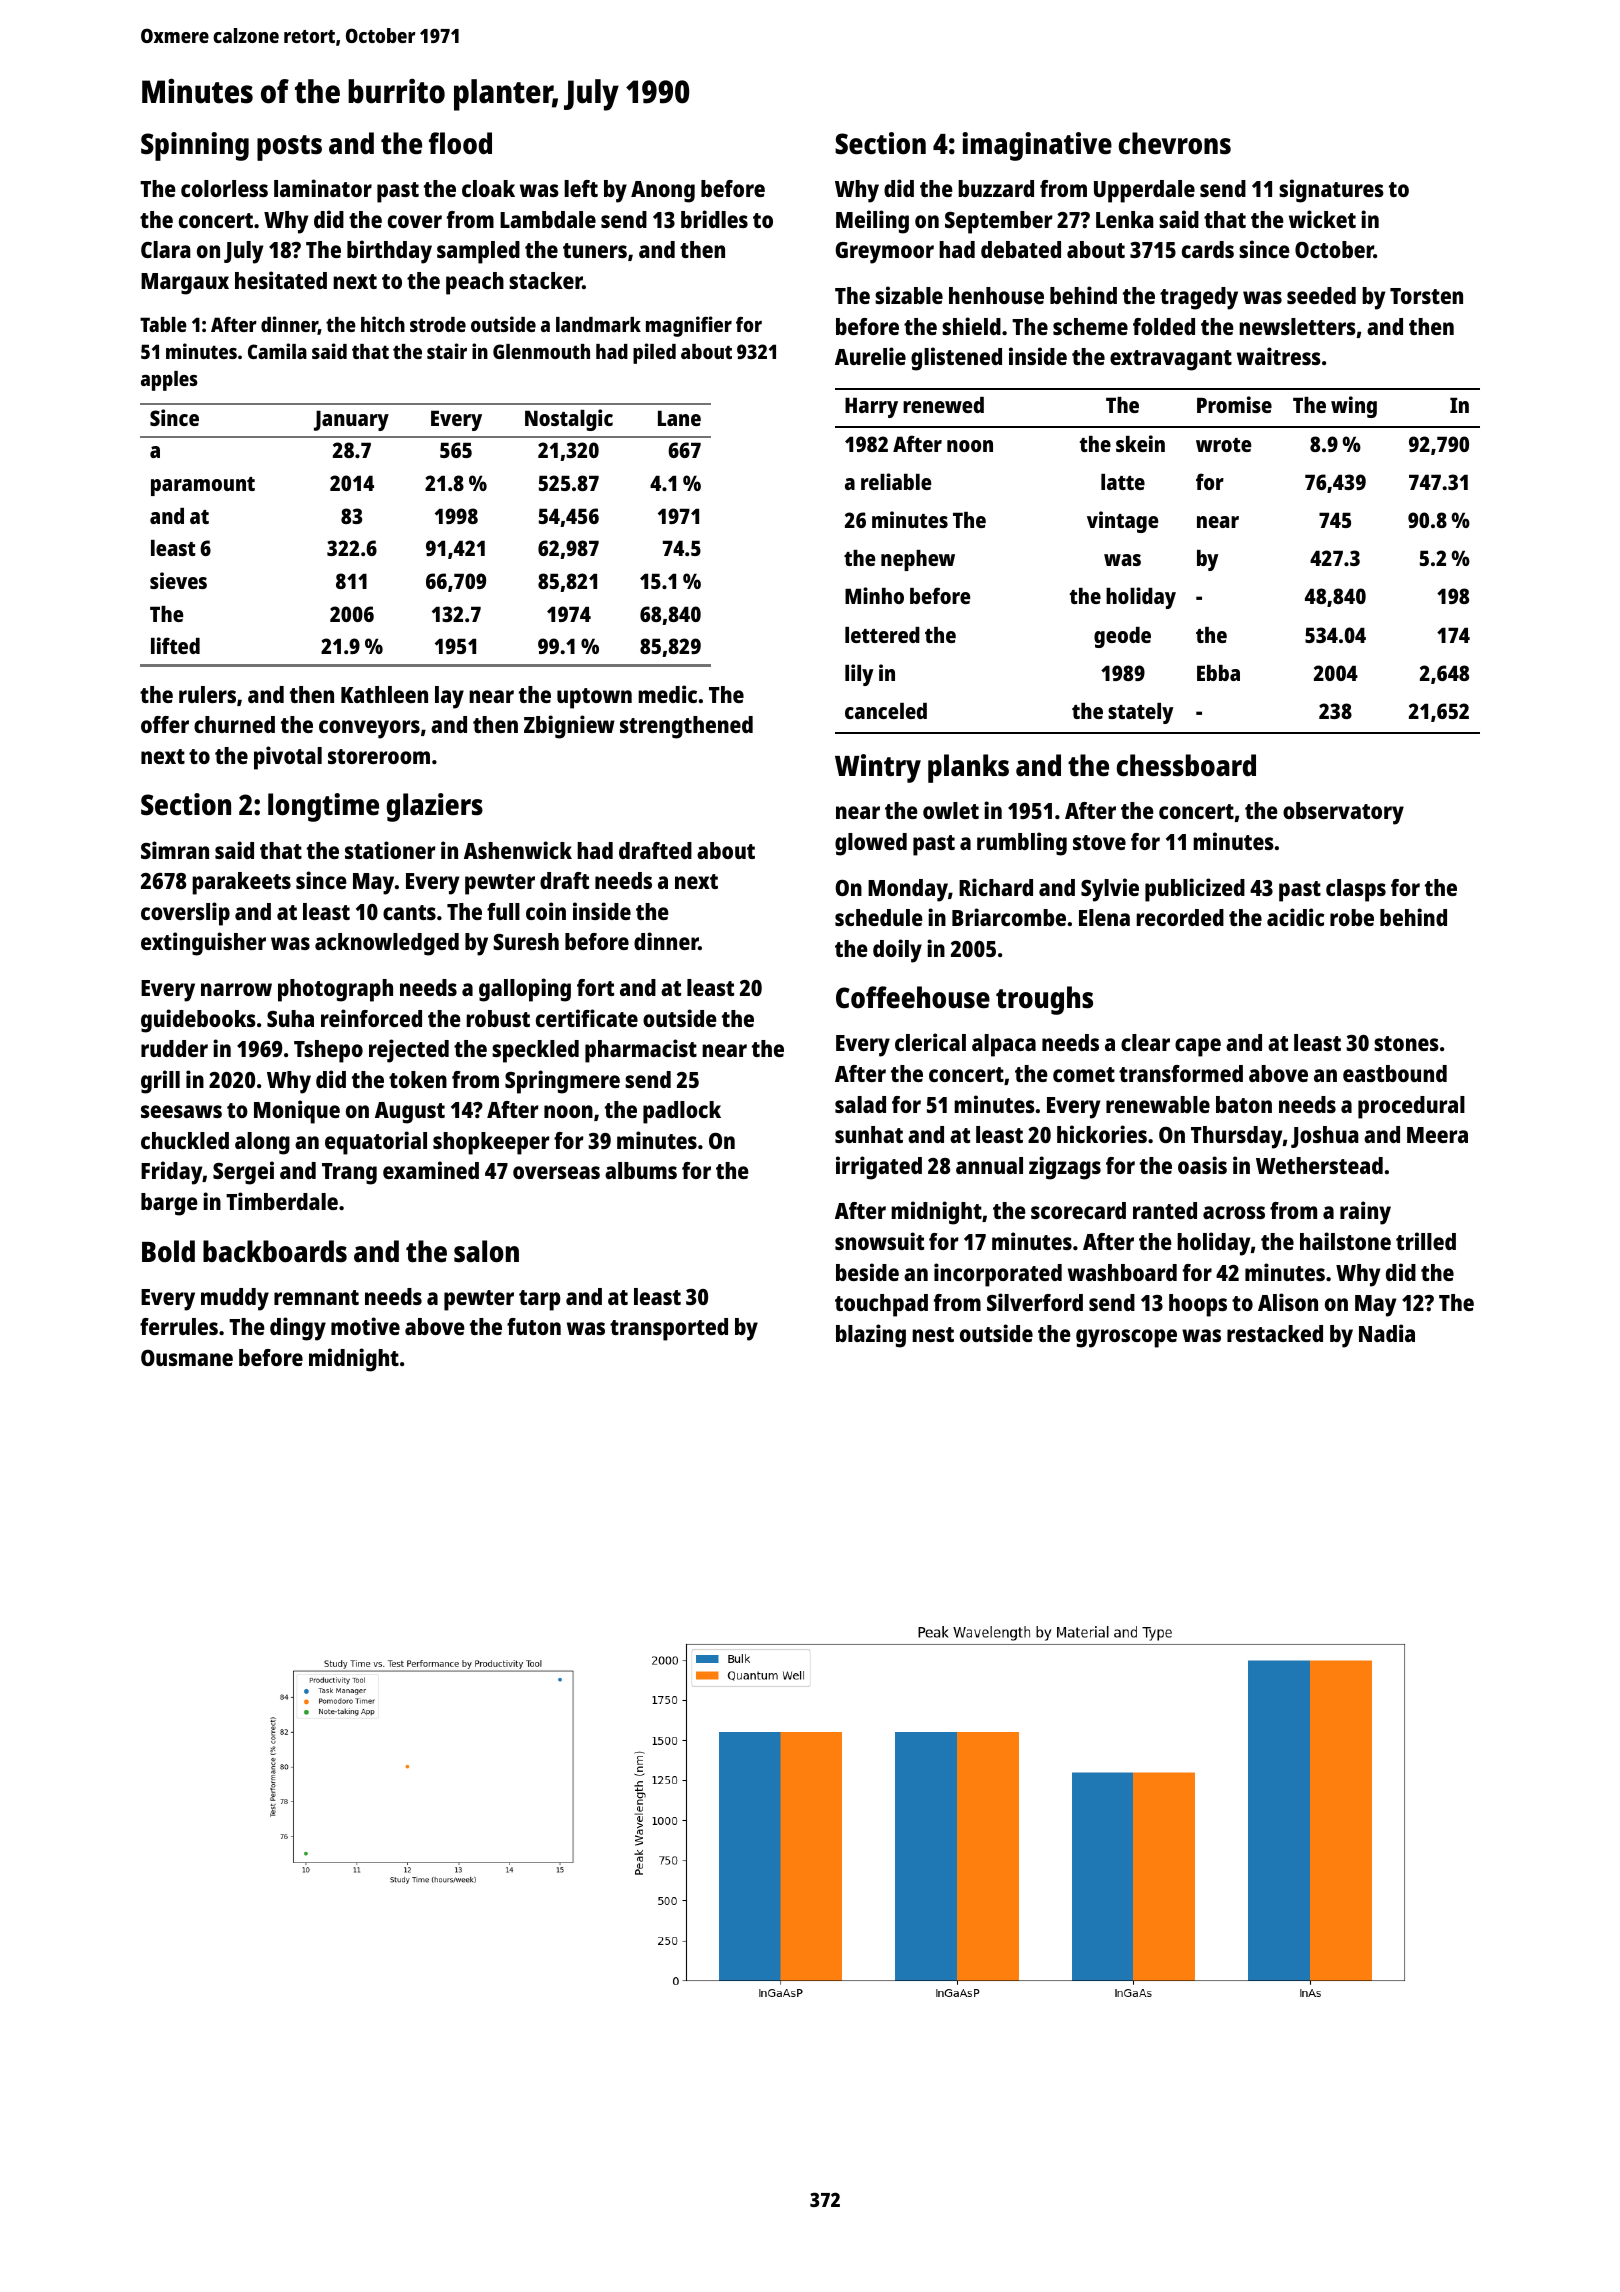  Describe the element at coordinates (896, 481) in the screenshot. I see `reliable` at that location.
